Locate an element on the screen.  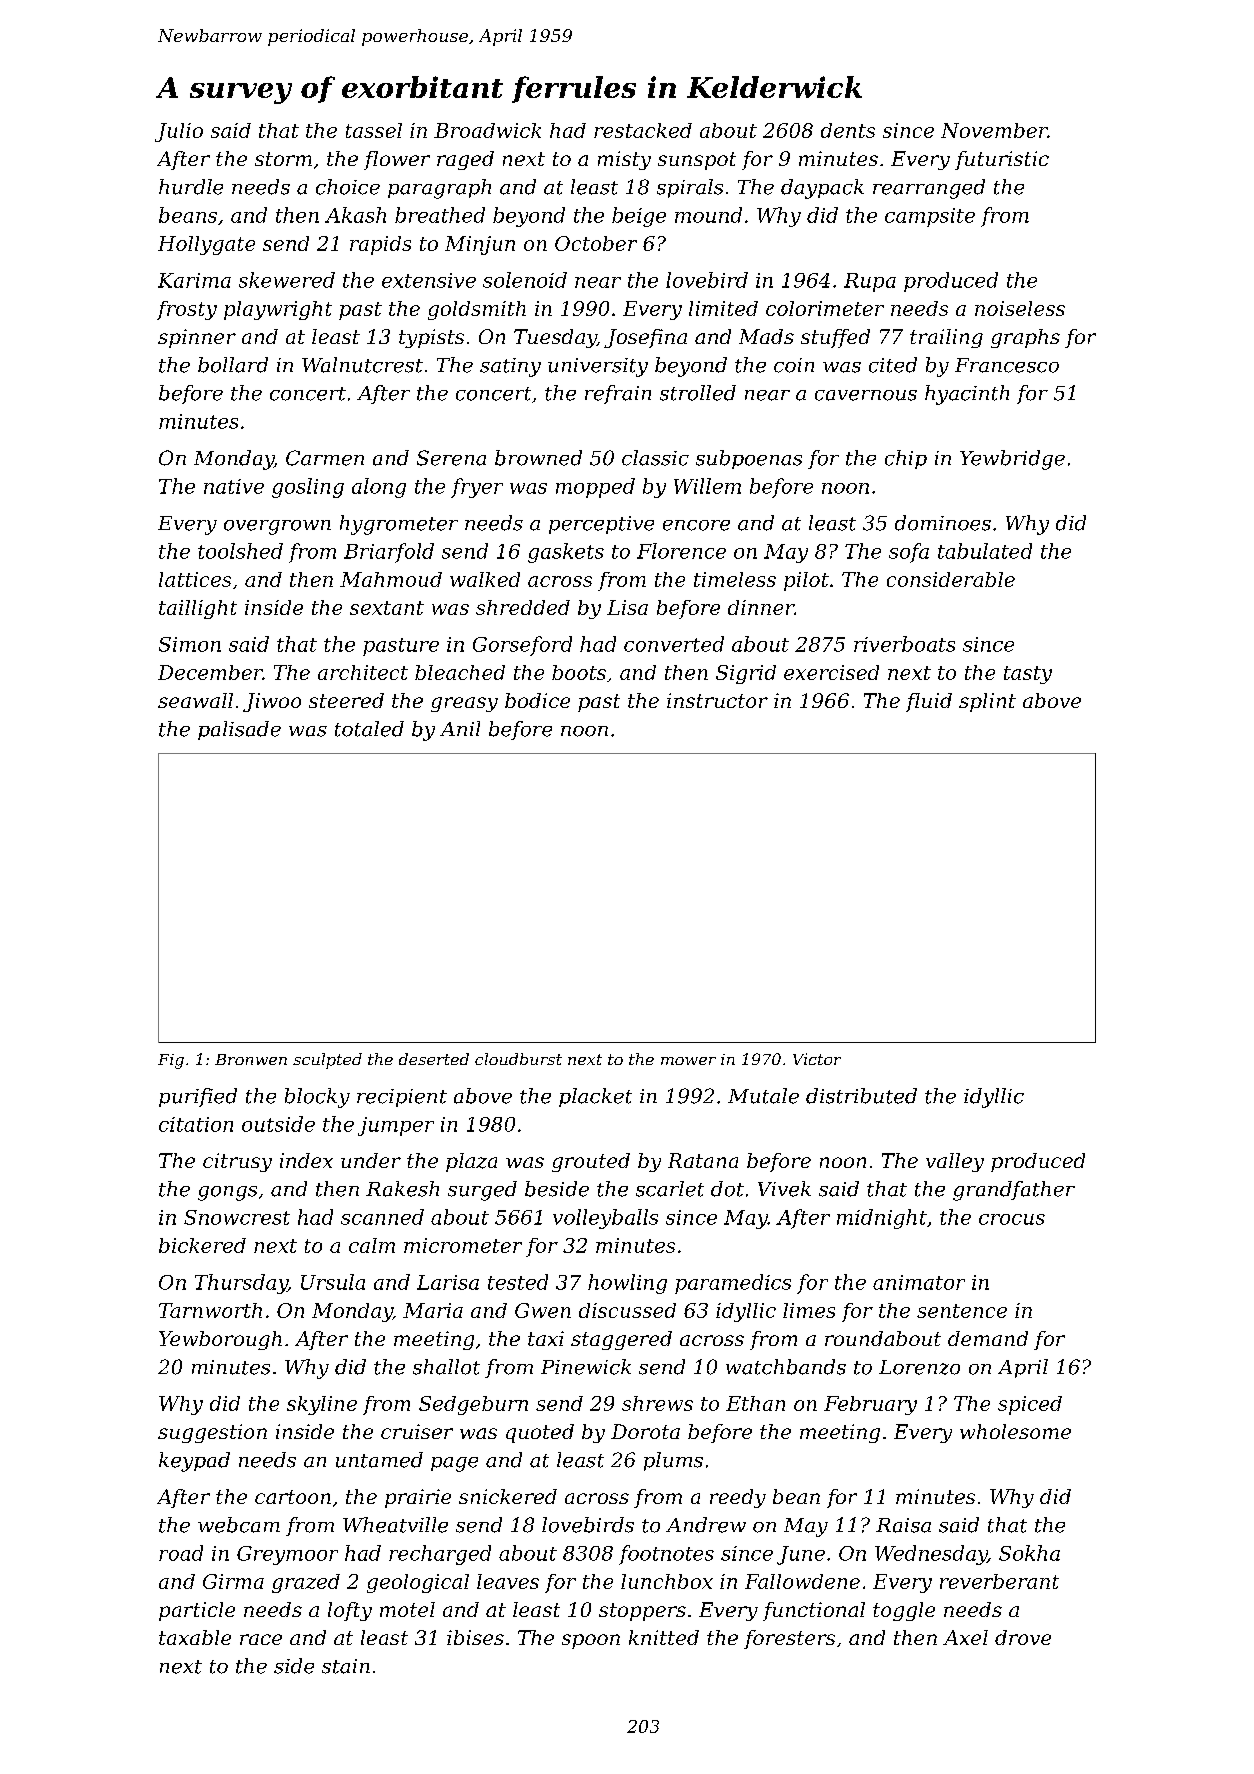
futuristic is located at coordinates (1002, 160).
